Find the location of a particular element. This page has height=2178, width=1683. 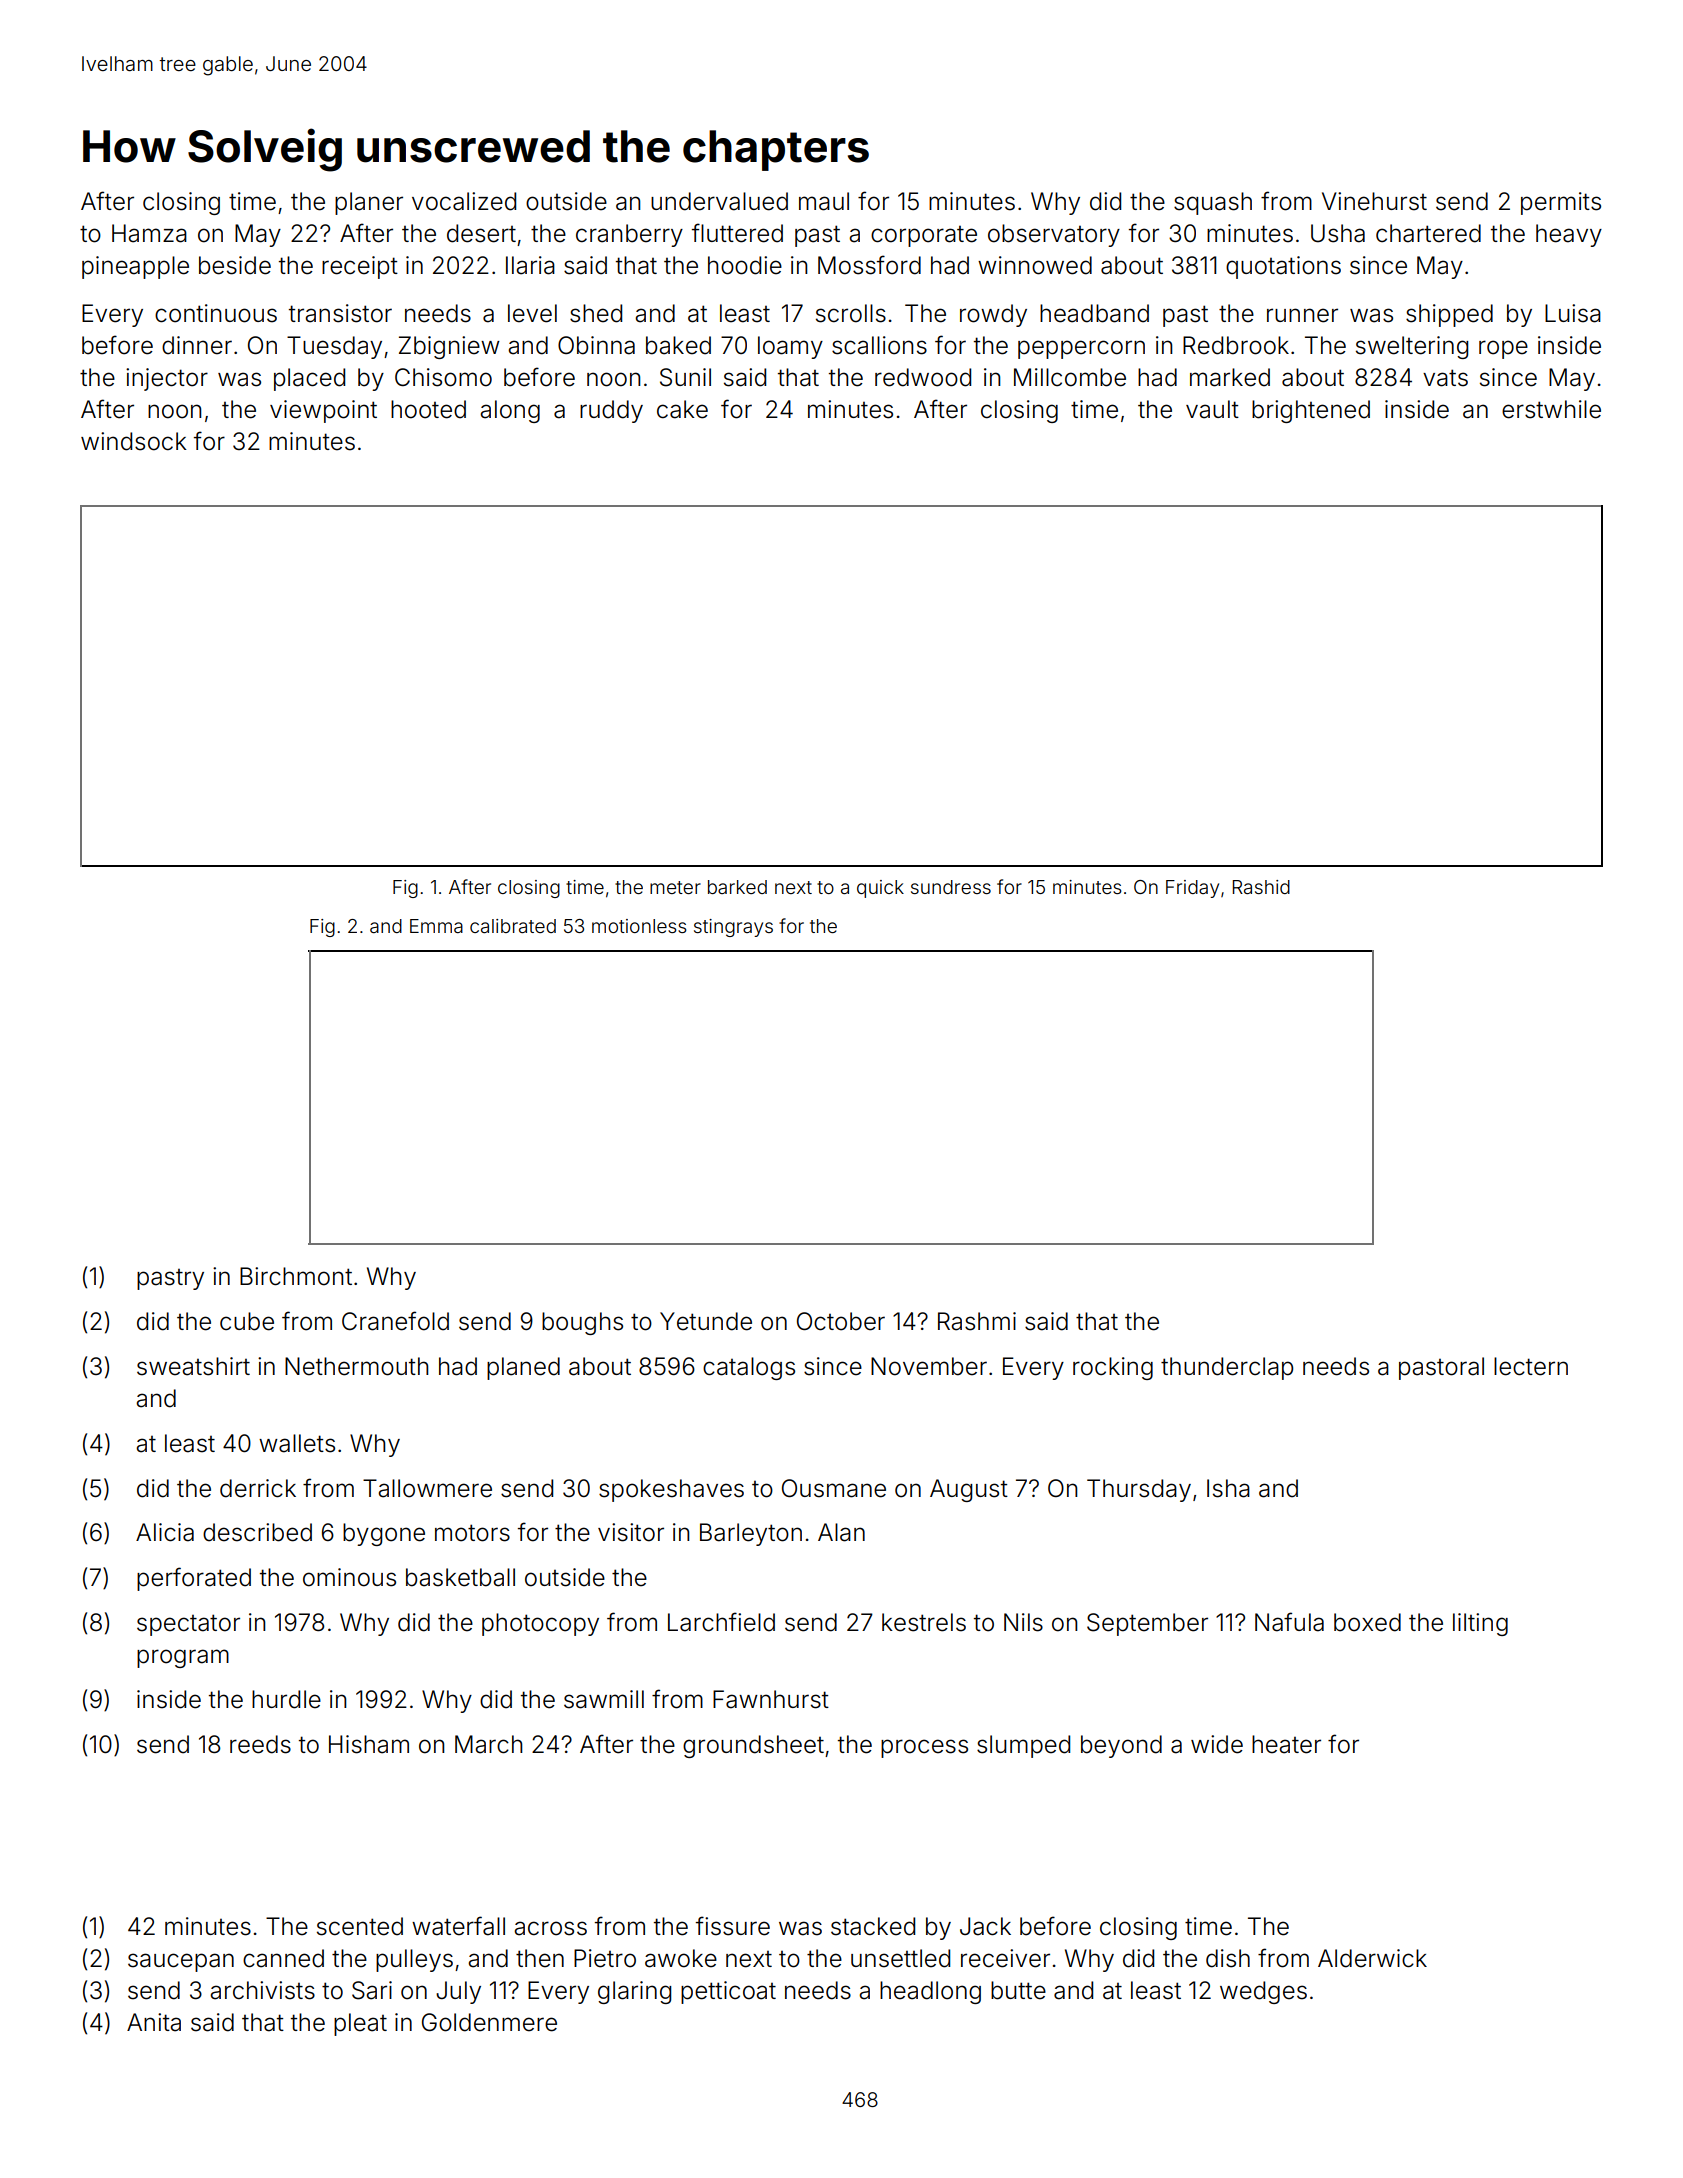

November is located at coordinates (929, 1366).
